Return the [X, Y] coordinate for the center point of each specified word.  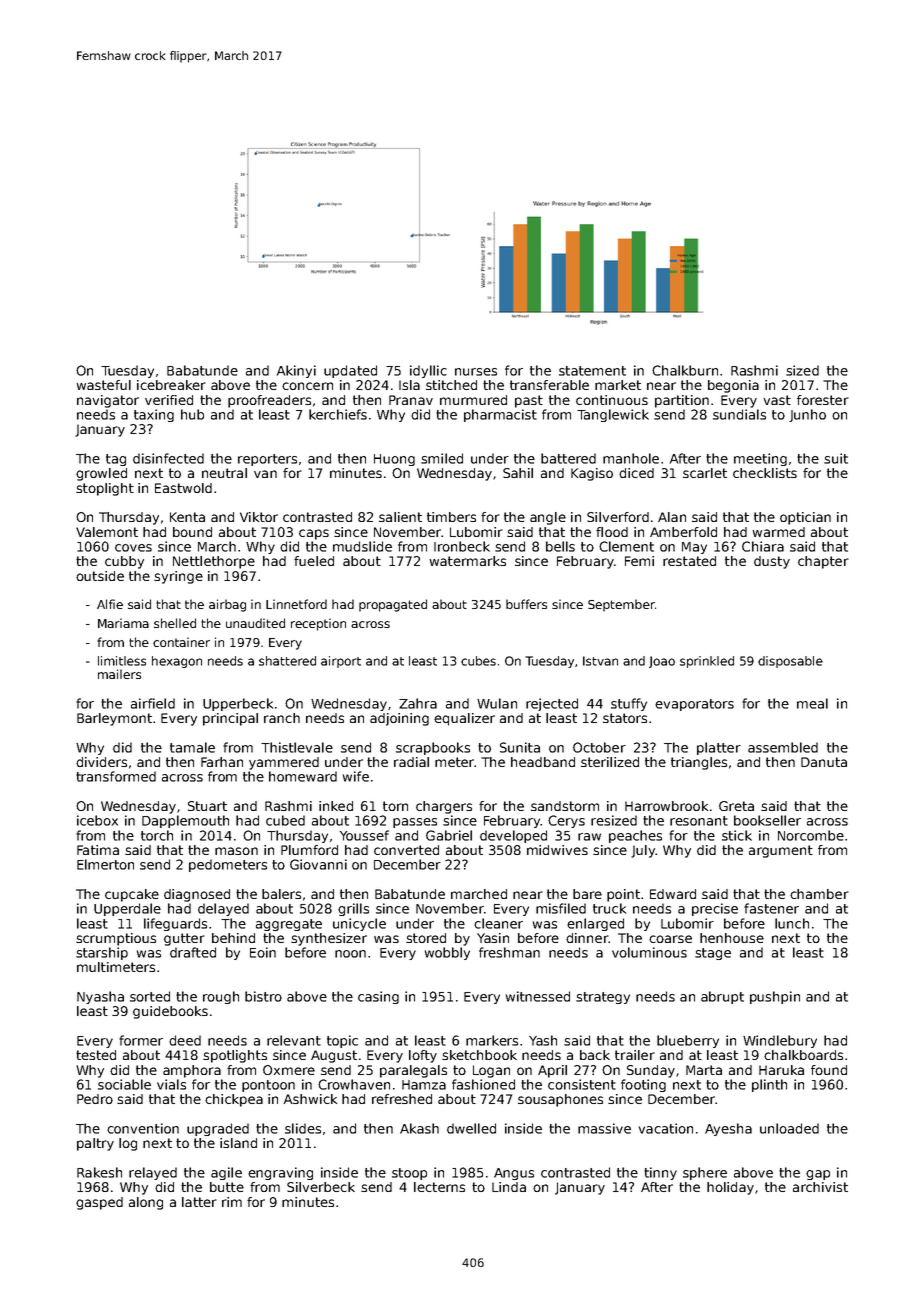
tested [96, 1055]
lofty [423, 1056]
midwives [557, 850]
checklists [765, 473]
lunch [792, 923]
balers [281, 894]
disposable [790, 662]
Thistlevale [297, 747]
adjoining [399, 719]
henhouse [732, 938]
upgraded [218, 1129]
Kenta [187, 517]
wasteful [103, 385]
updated [350, 371]
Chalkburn [685, 370]
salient [400, 517]
